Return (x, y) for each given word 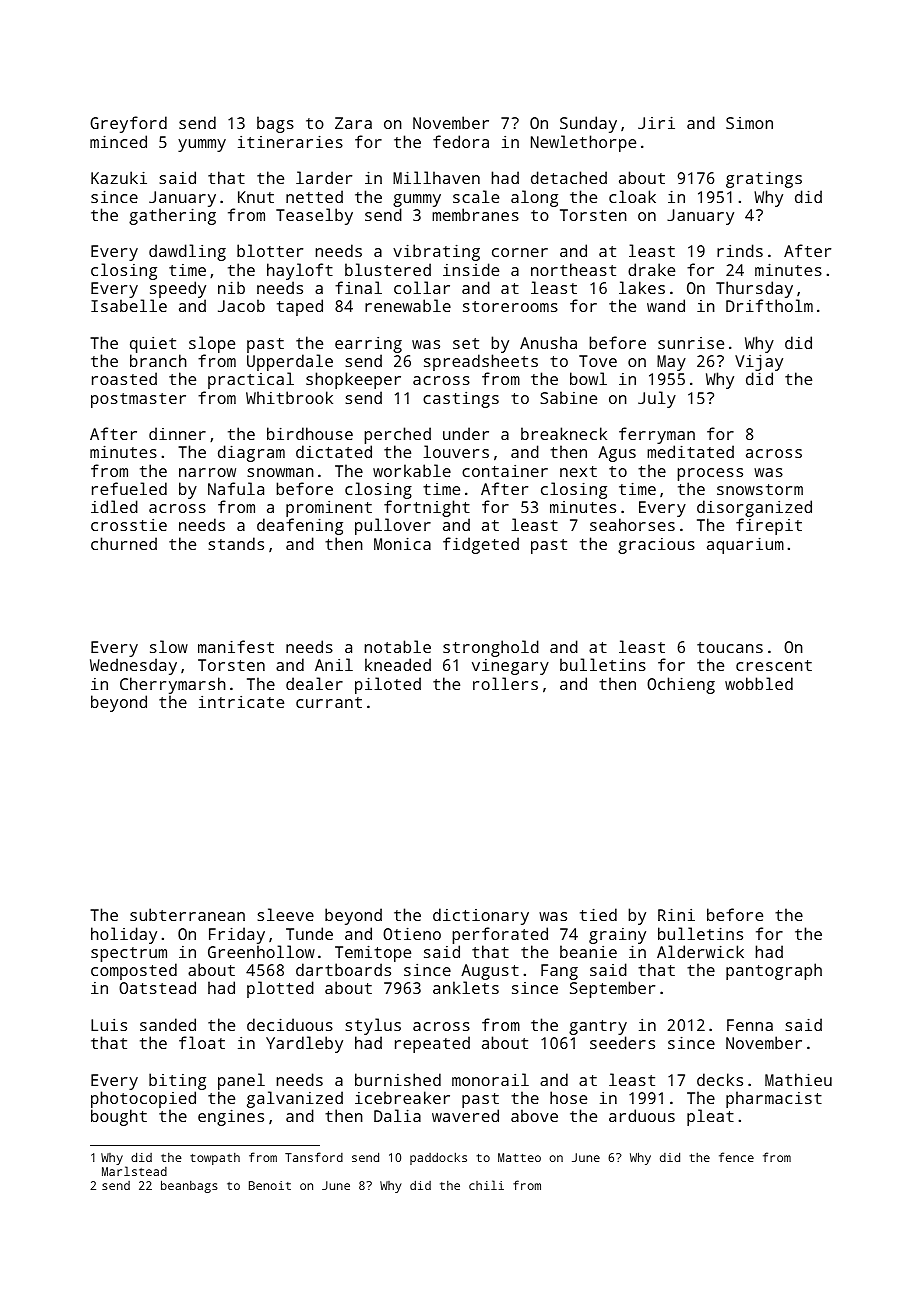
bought (119, 1117)
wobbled (759, 683)
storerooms (510, 306)
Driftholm (769, 305)
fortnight (427, 509)
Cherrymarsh (173, 685)
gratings (764, 179)
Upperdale (290, 362)
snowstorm (760, 489)
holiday (124, 935)
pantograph (774, 971)
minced (118, 141)
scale (476, 196)
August (490, 972)
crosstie (129, 525)
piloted (388, 685)
